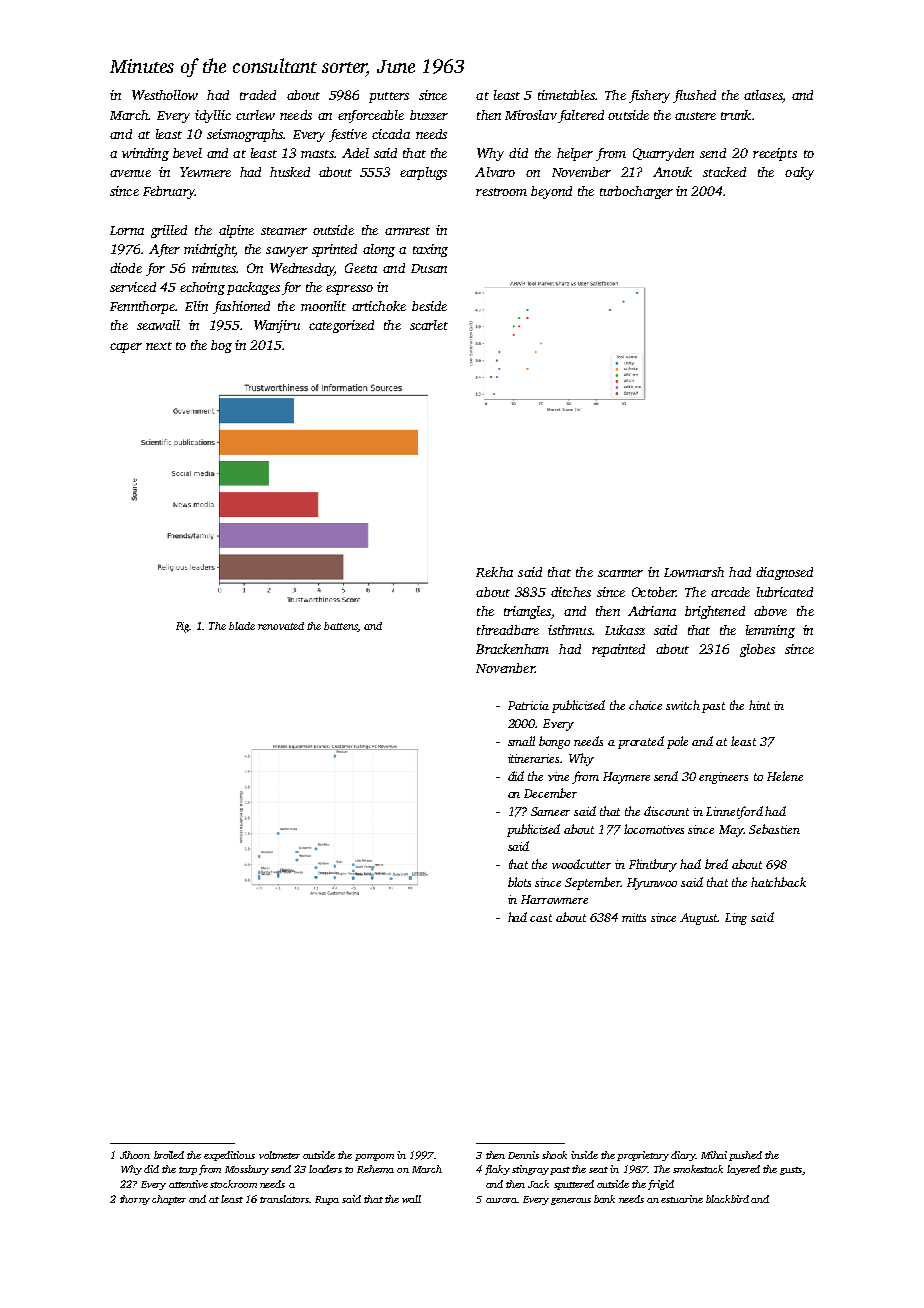 Image resolution: width=924 pixels, height=1308 pixels. I want to click on expeditious, so click(229, 1156).
